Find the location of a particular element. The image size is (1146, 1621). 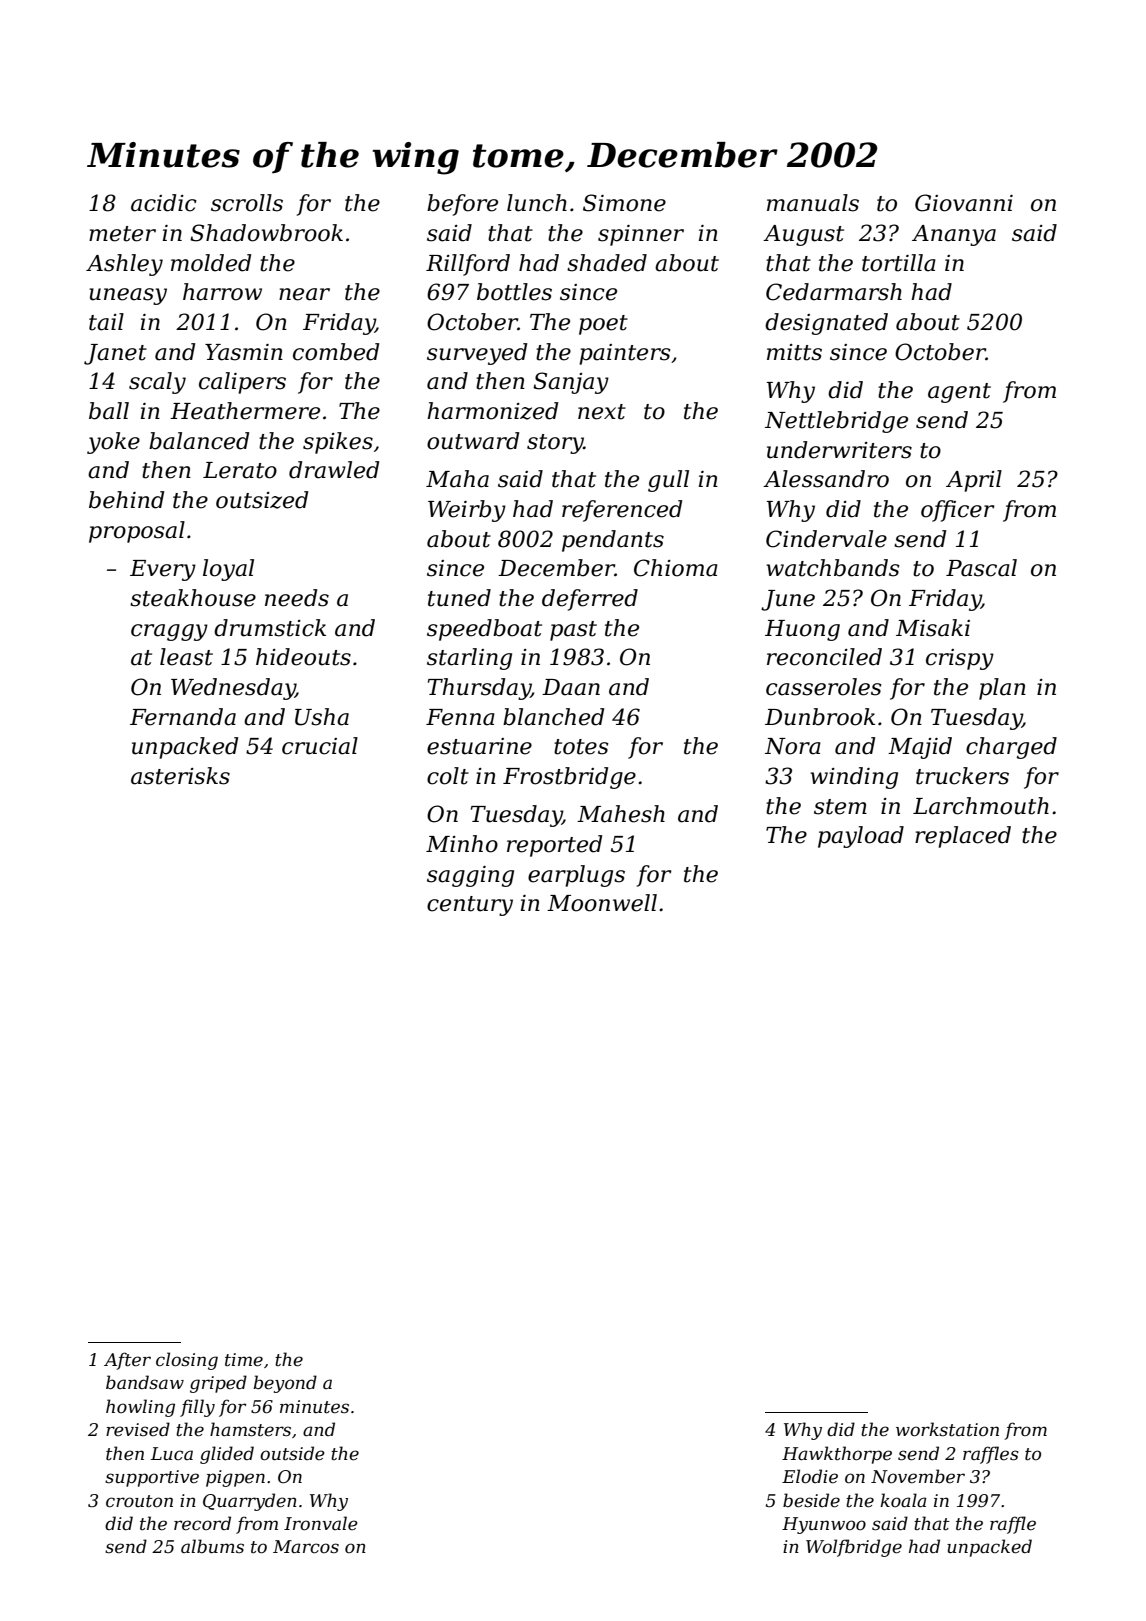

crouton is located at coordinates (139, 1501).
